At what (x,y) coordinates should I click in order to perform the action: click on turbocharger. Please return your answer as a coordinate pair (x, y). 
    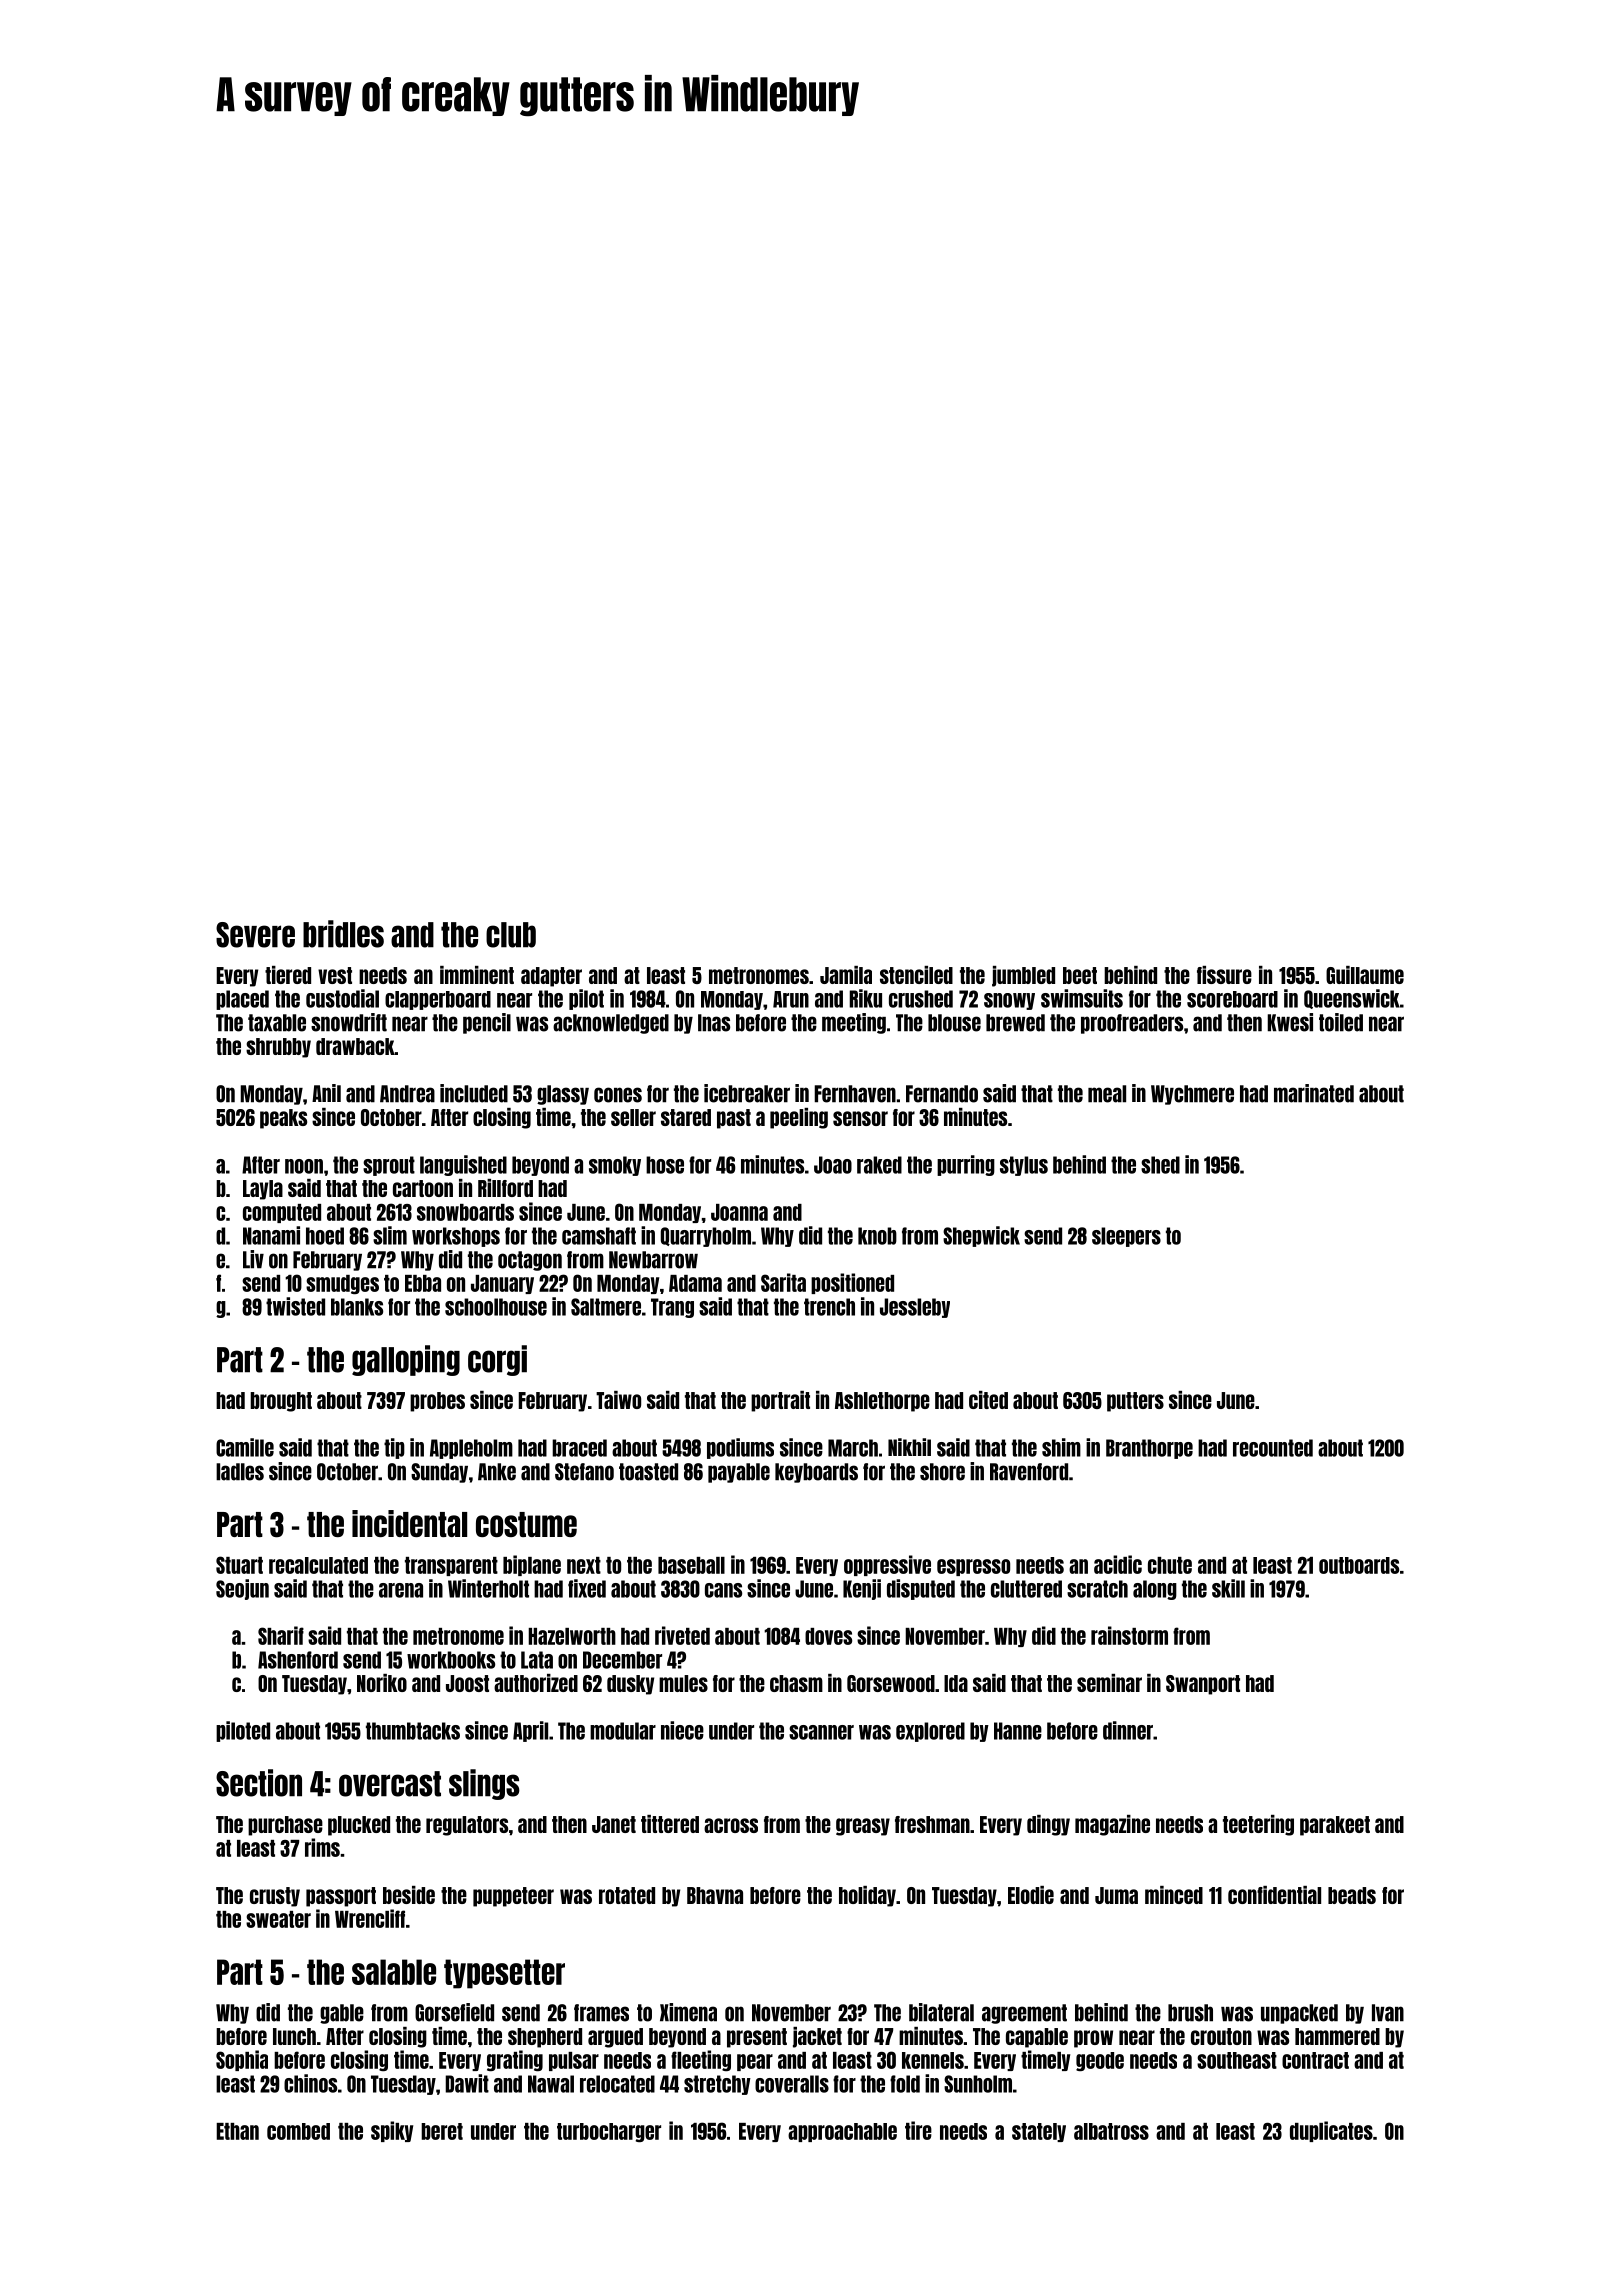
    Looking at the image, I should click on (609, 2132).
